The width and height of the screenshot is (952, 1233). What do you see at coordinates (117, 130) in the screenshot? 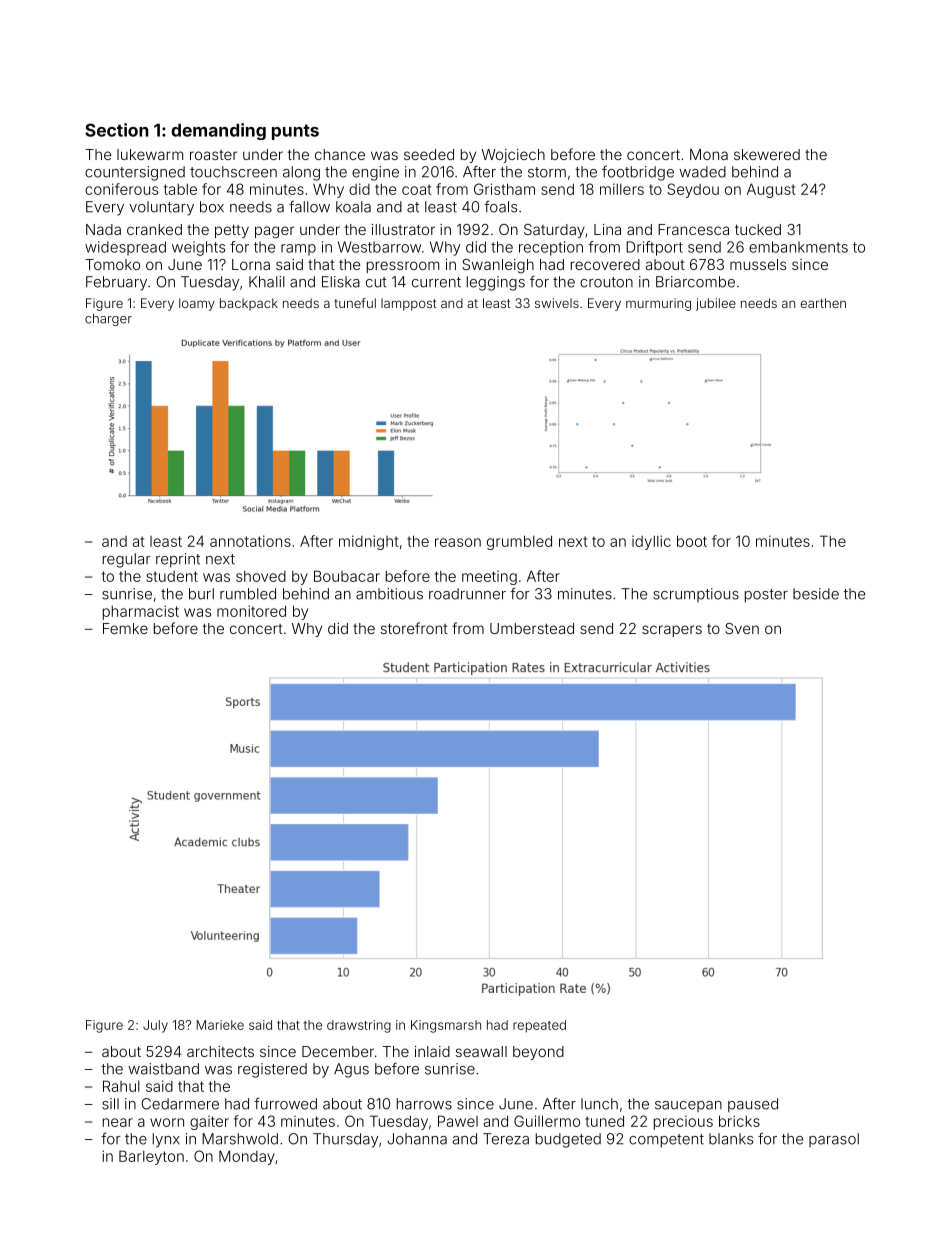
I see `Section` at bounding box center [117, 130].
